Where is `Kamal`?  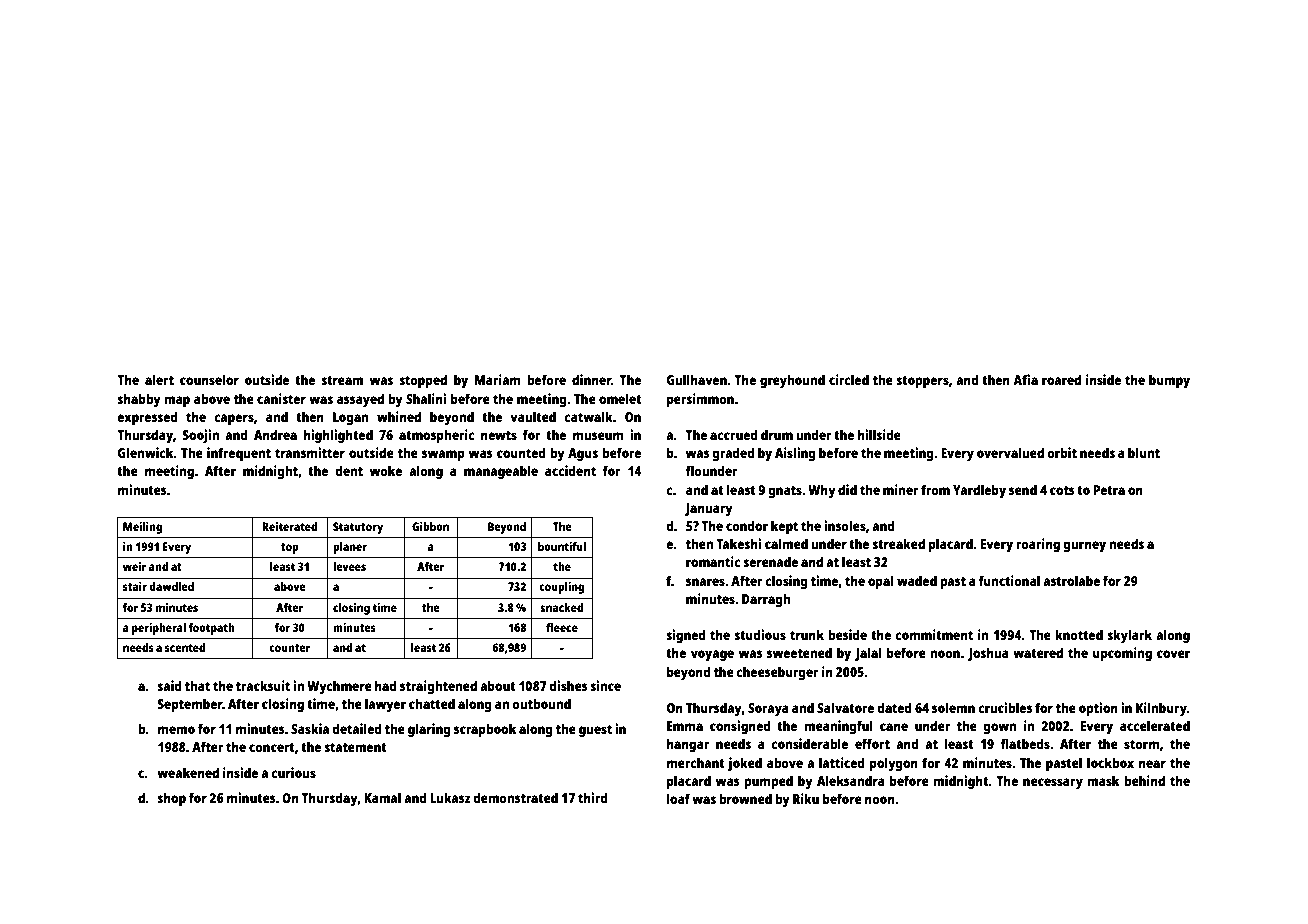
Kamal is located at coordinates (382, 797).
